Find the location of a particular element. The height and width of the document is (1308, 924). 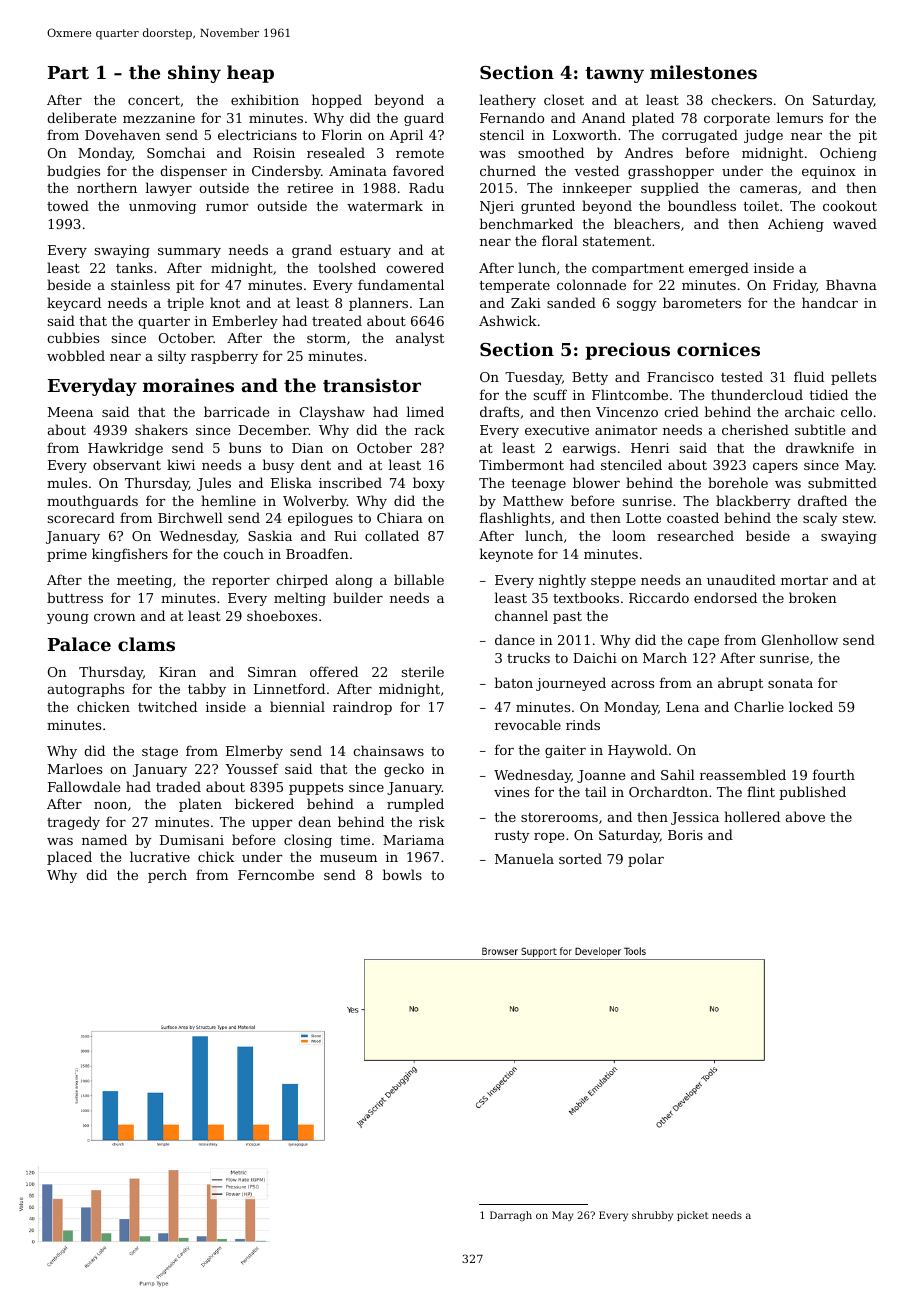

barricade is located at coordinates (236, 411).
